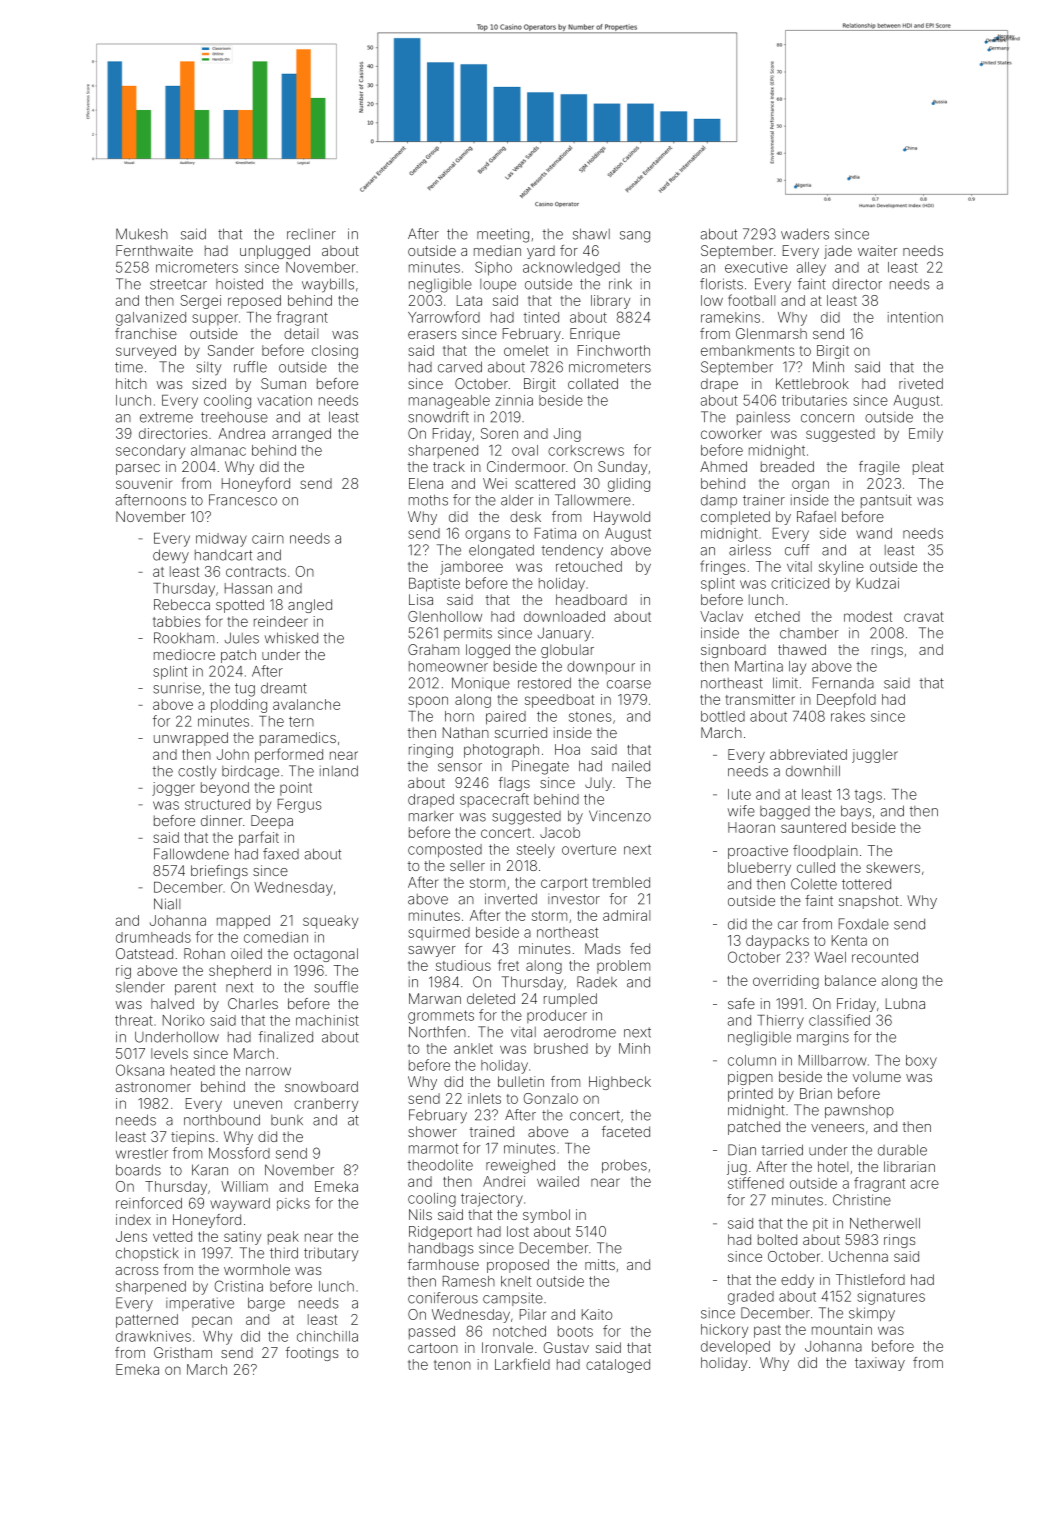  Describe the element at coordinates (750, 550) in the screenshot. I see `airless` at that location.
